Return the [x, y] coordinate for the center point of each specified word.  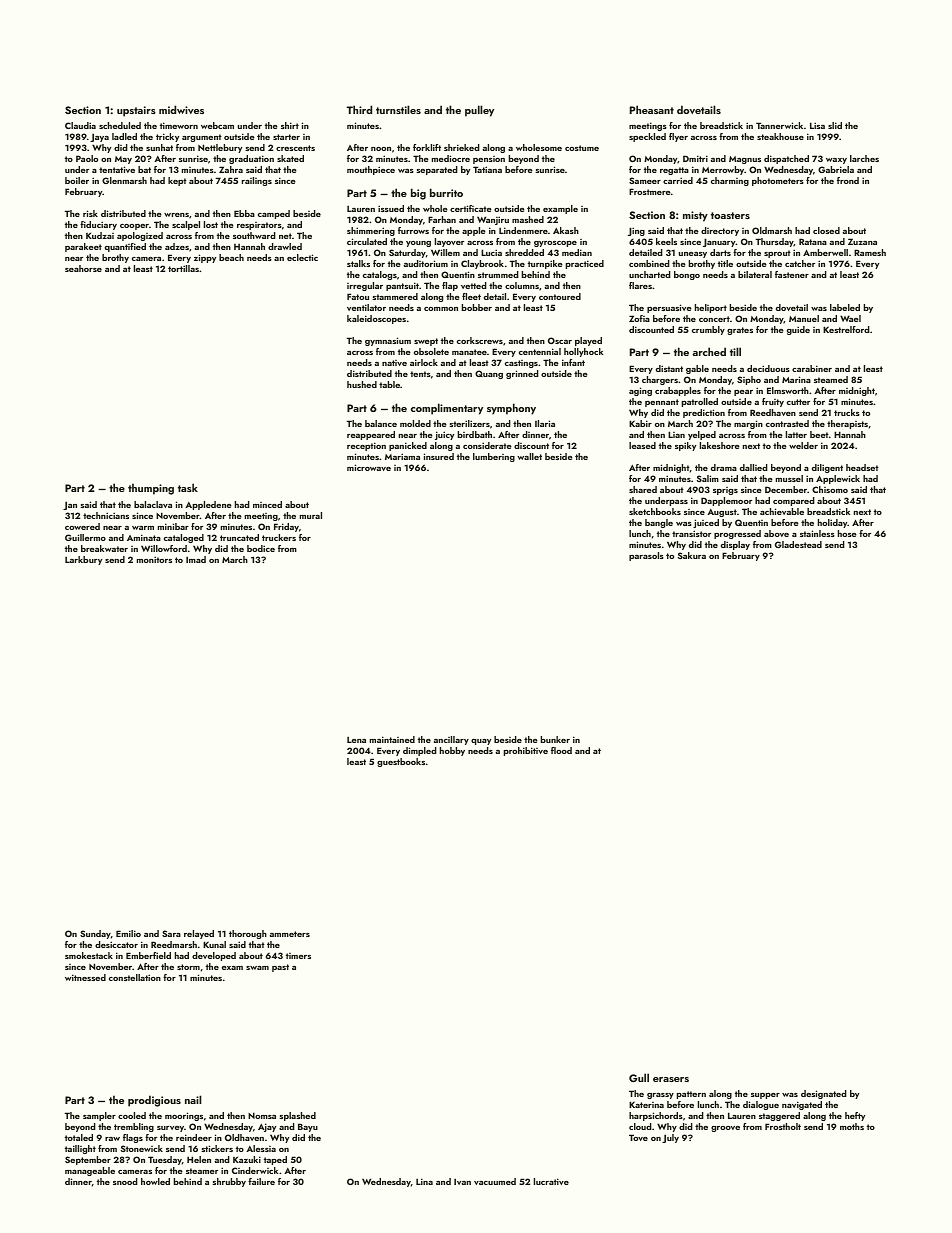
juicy [444, 435]
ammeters [290, 934]
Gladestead [798, 544]
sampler [99, 1116]
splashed [297, 1116]
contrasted [787, 423]
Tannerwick [779, 125]
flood [561, 750]
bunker [555, 739]
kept [177, 181]
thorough [248, 934]
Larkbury [83, 560]
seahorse [83, 268]
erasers [671, 1079]
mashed [528, 219]
